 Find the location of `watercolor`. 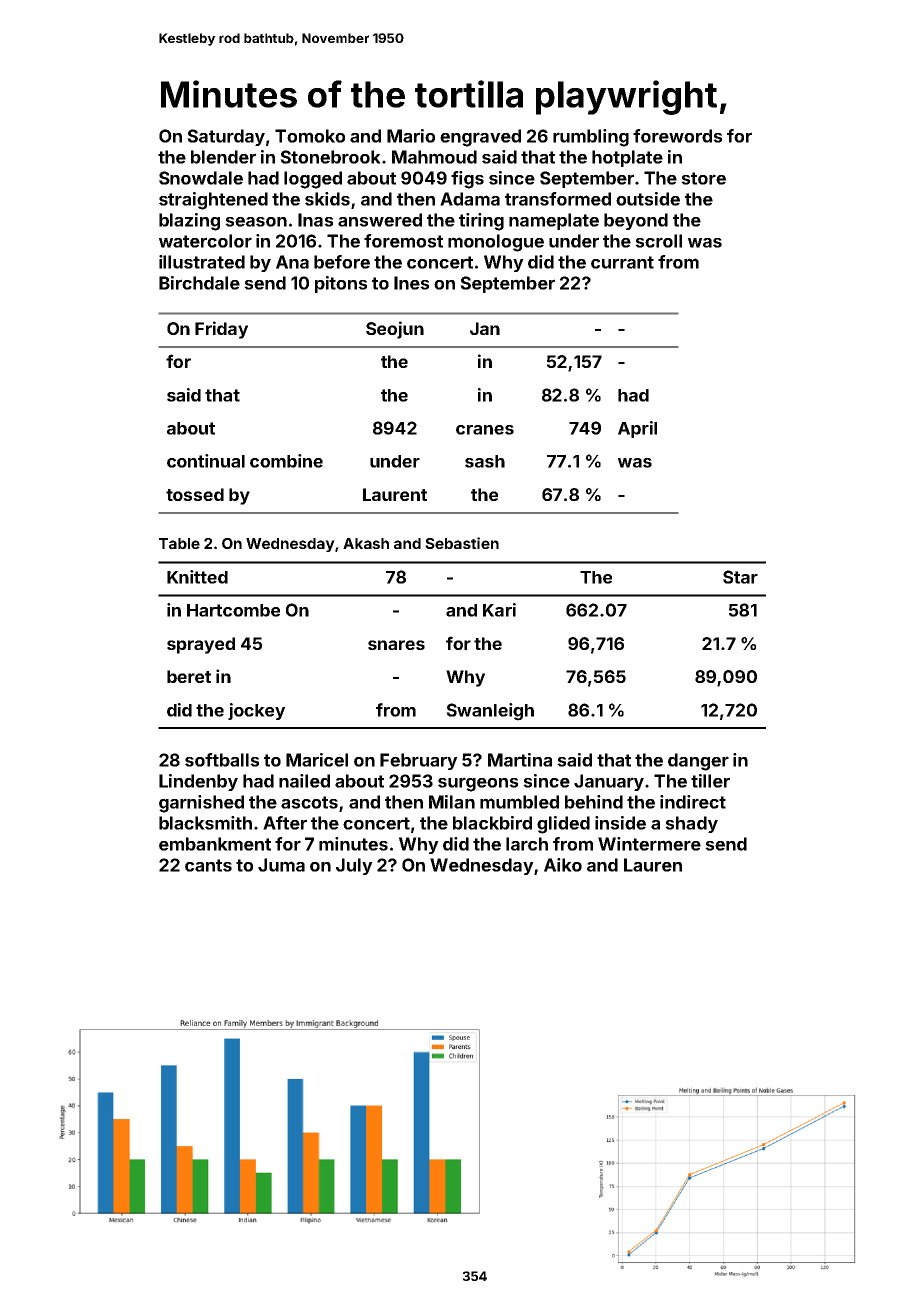

watercolor is located at coordinates (205, 241).
